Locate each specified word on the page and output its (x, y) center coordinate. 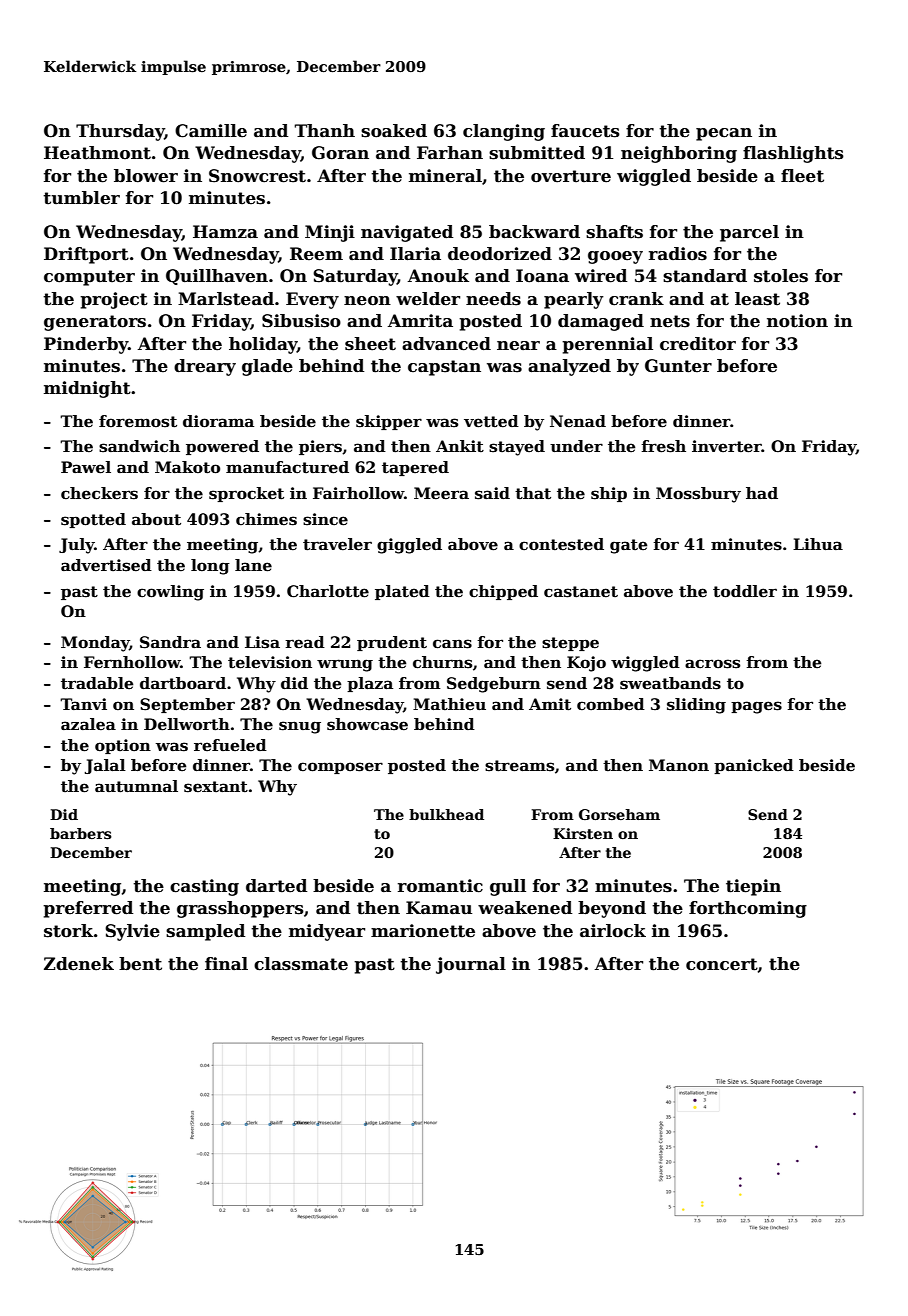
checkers (99, 493)
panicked (754, 766)
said (492, 493)
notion (797, 321)
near (518, 346)
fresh (663, 446)
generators (95, 323)
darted (276, 886)
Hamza (225, 232)
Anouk (438, 276)
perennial (607, 345)
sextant (216, 787)
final (226, 964)
